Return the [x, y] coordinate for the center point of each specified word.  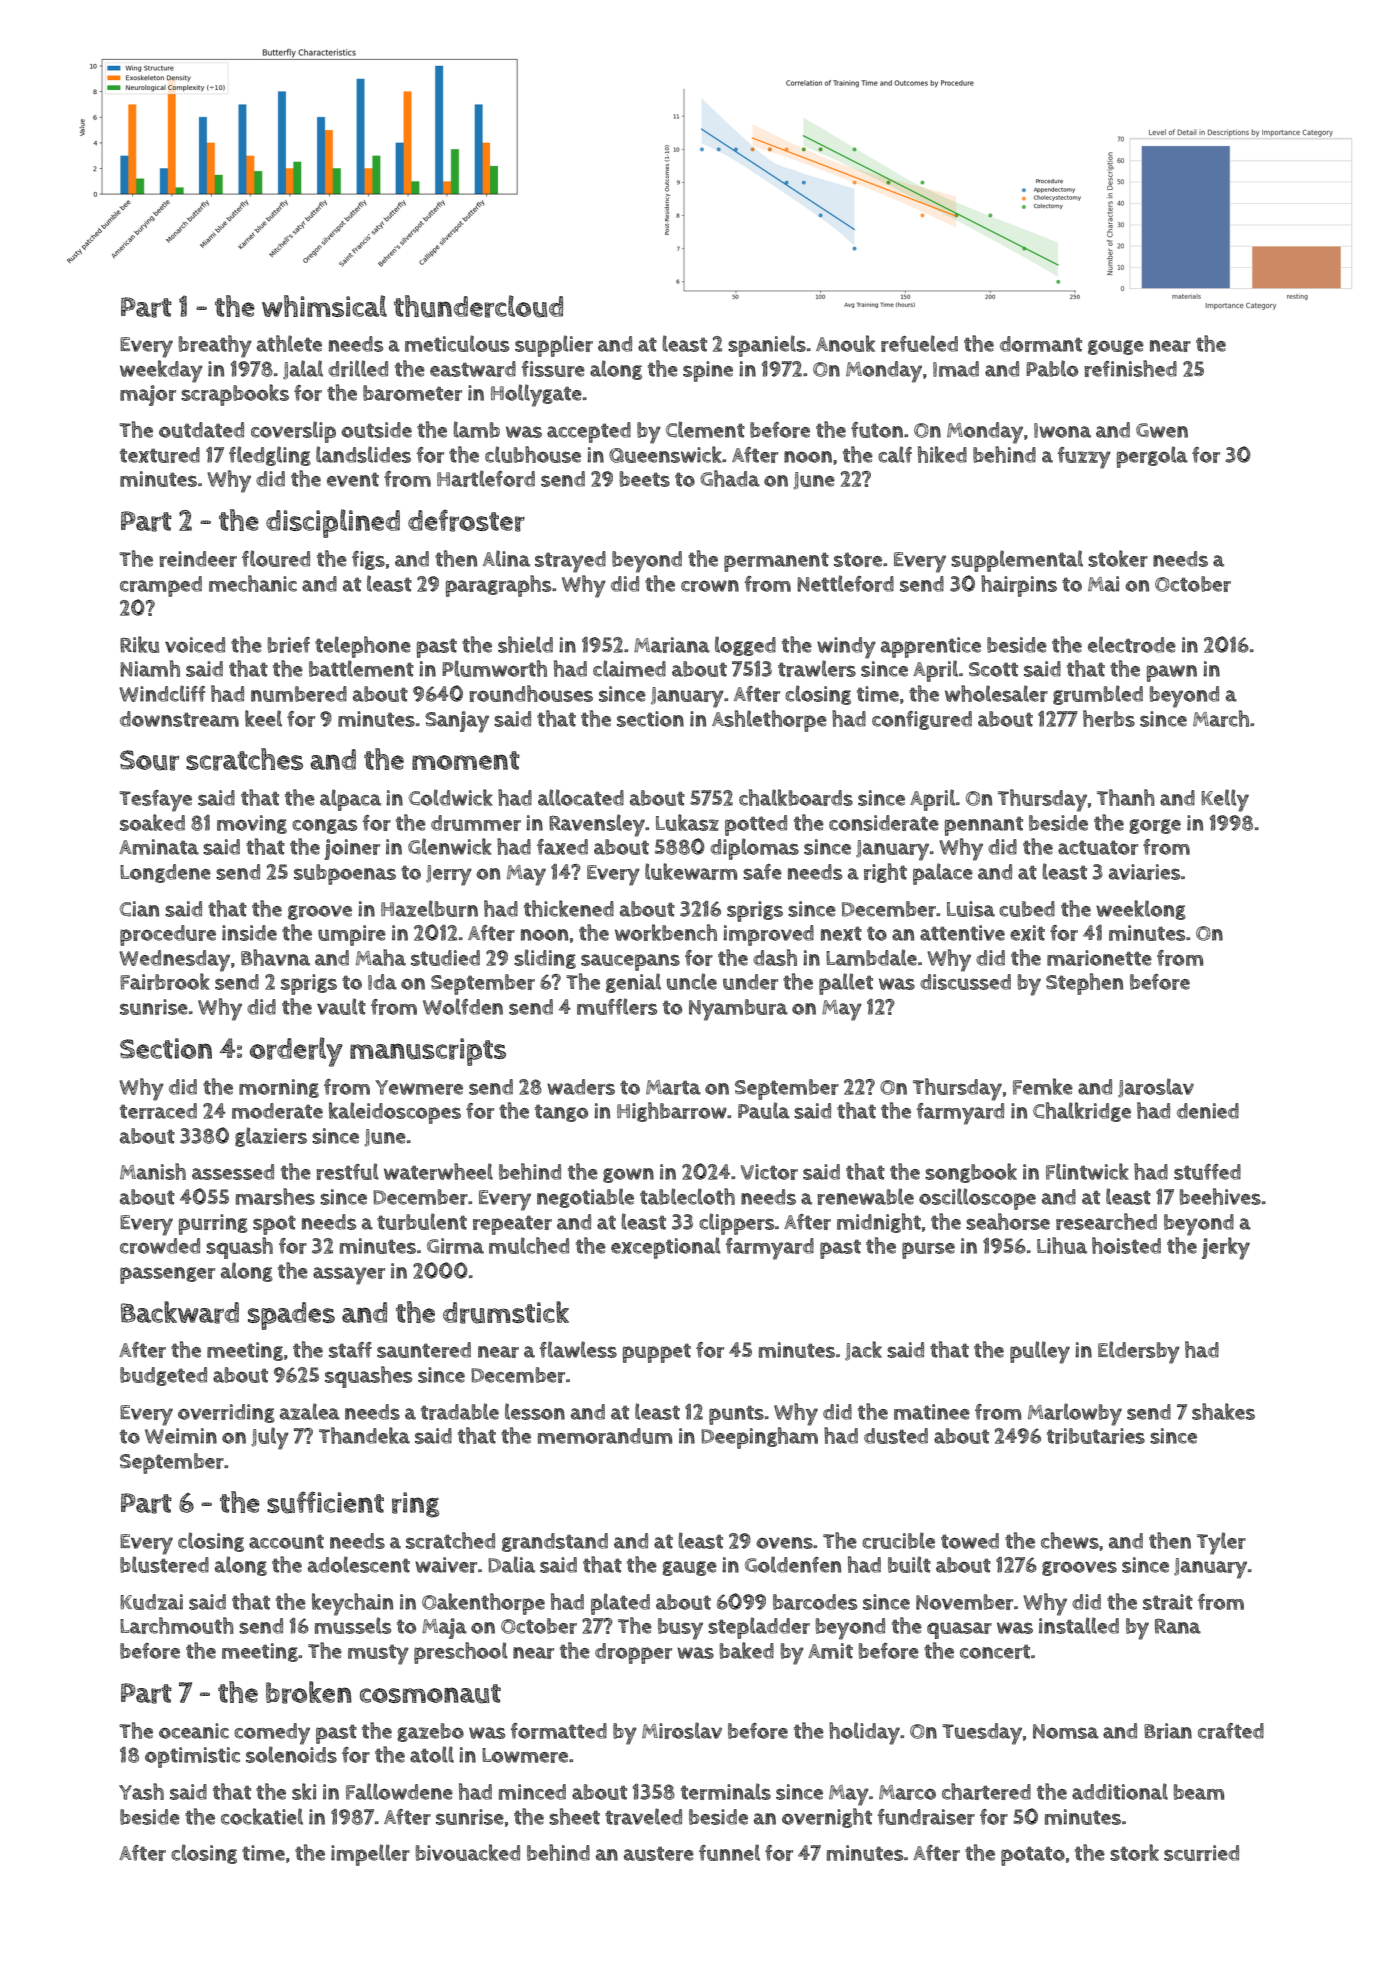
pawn [1172, 673]
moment [466, 760]
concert [995, 1651]
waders [581, 1087]
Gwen [1162, 430]
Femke [1043, 1086]
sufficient [325, 1502]
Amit [830, 1651]
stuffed [1207, 1172]
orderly [296, 1052]
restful [347, 1171]
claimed [629, 668]
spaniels [767, 346]
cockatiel [262, 1816]
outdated [201, 430]
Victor [769, 1172]
